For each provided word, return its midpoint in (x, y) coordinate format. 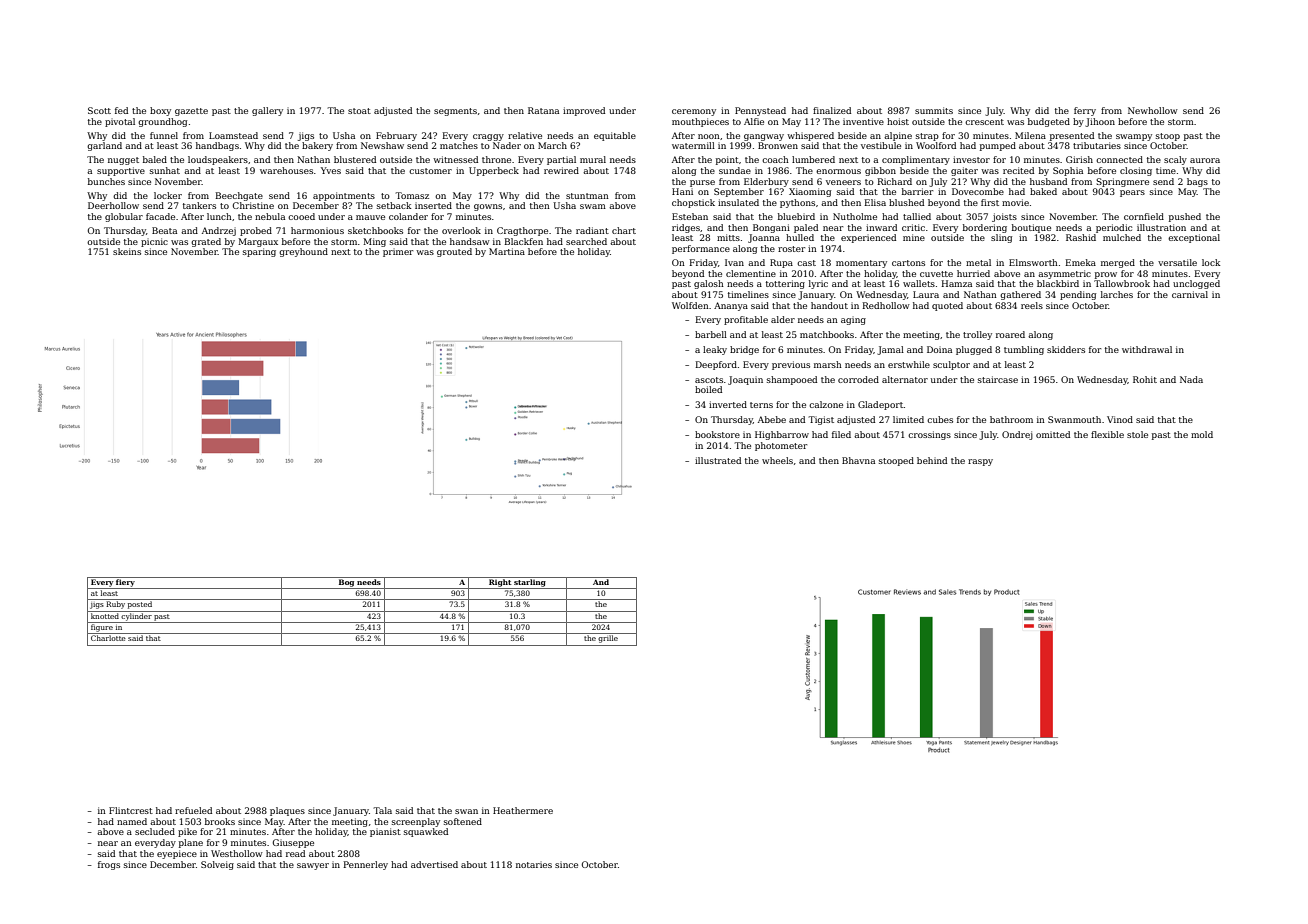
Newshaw (382, 145)
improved (584, 111)
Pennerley (366, 865)
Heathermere (523, 810)
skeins (127, 251)
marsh (828, 364)
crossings (929, 435)
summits (934, 110)
